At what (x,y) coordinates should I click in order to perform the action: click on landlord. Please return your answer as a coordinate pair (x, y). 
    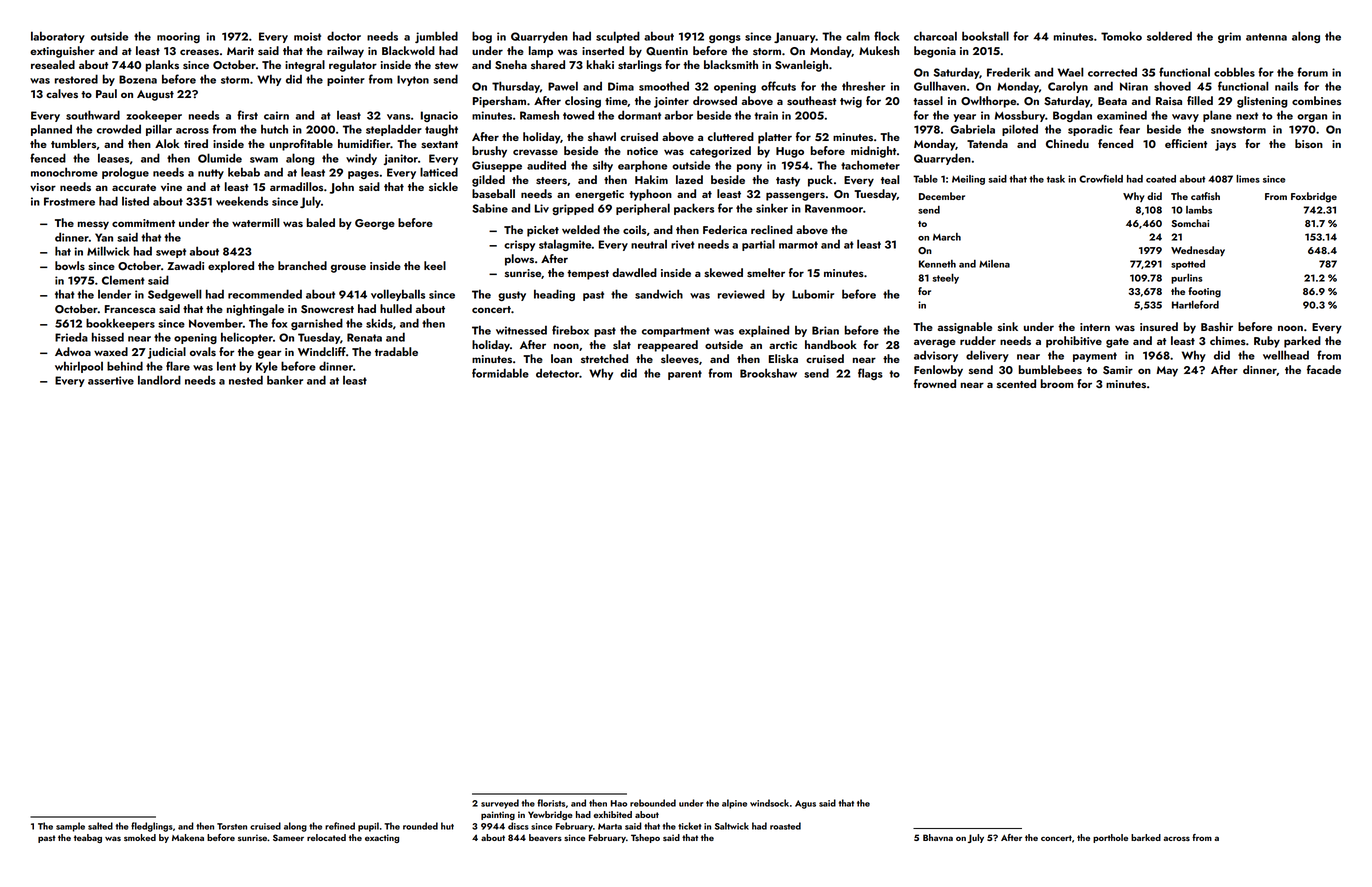
    Looking at the image, I should click on (159, 380).
